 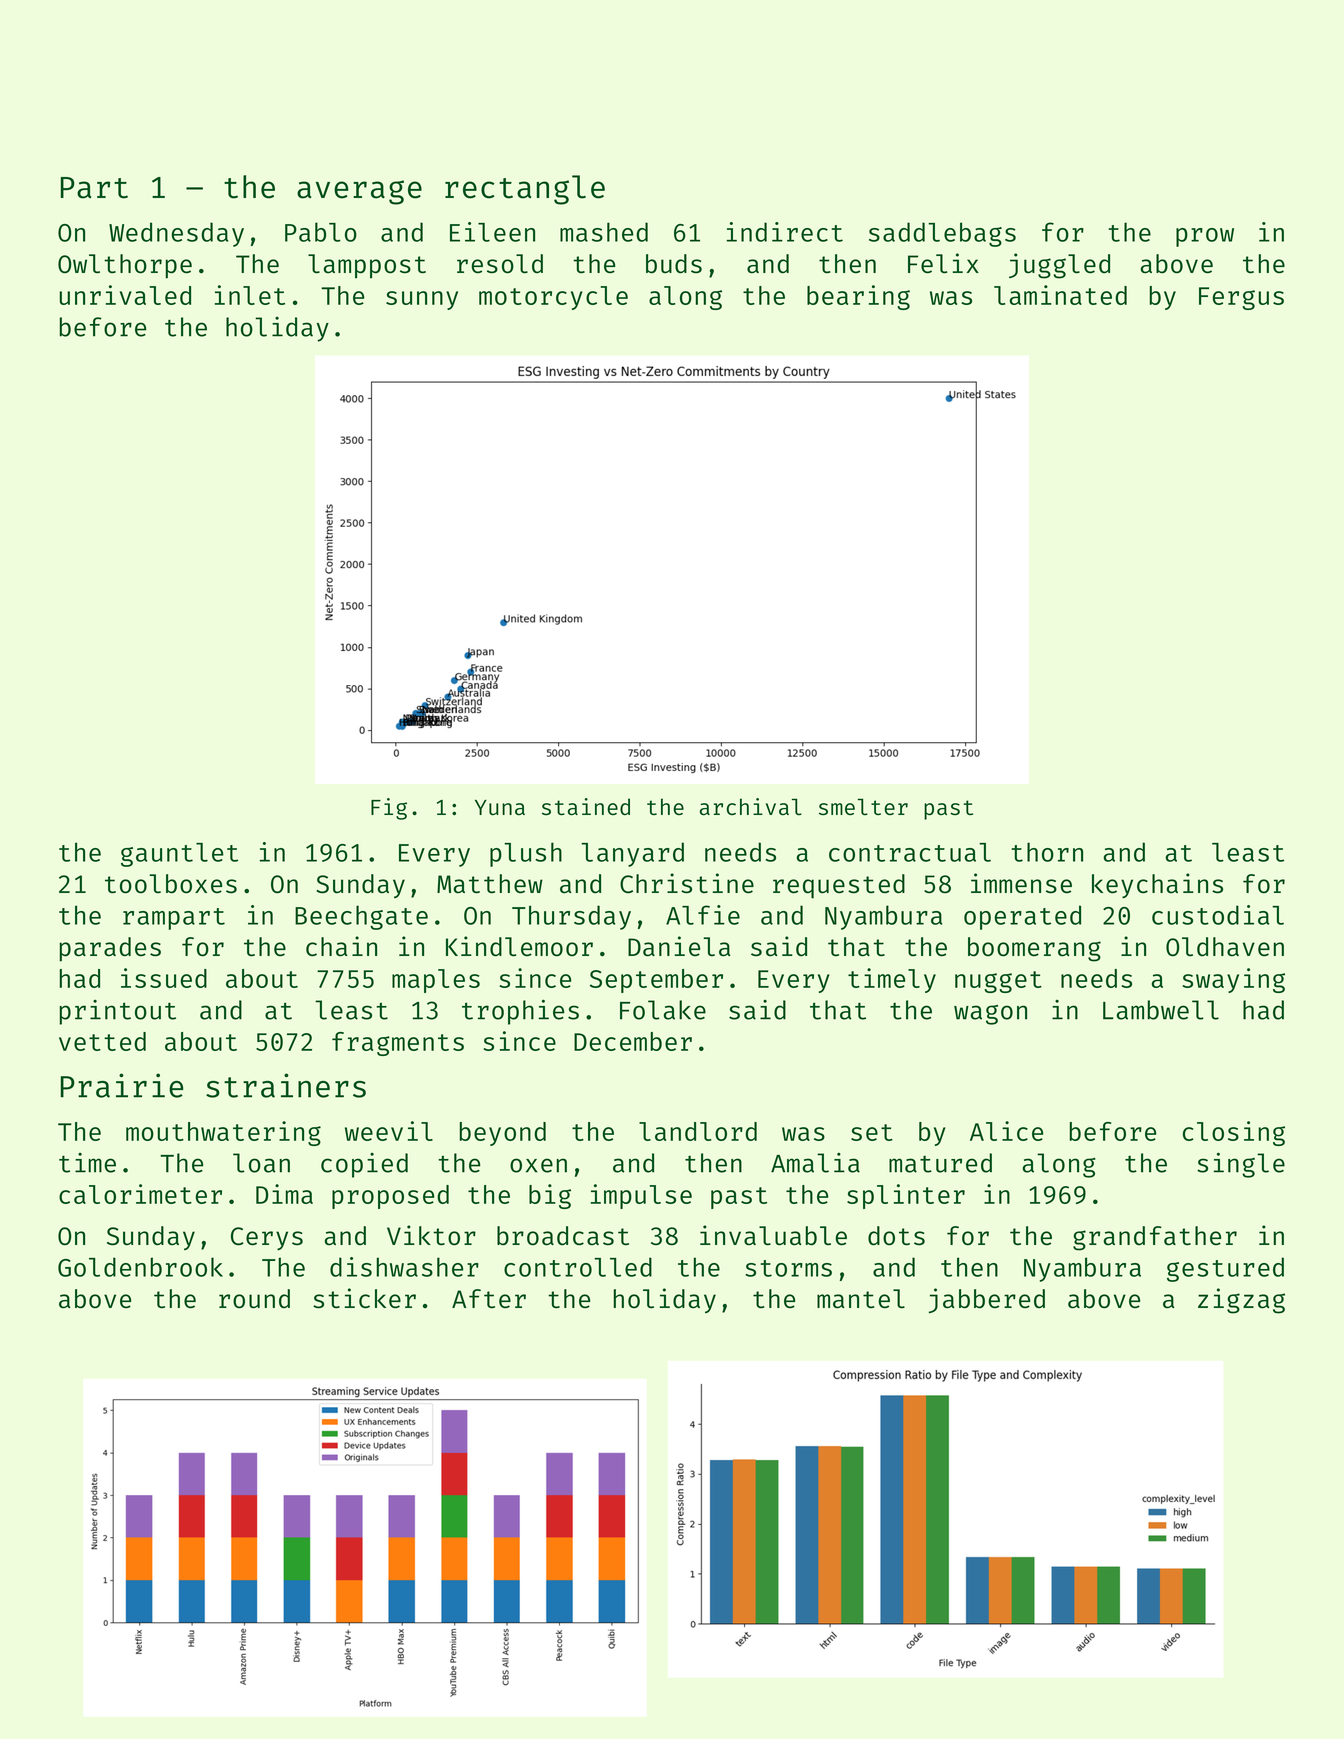 I want to click on sunny, so click(x=422, y=300).
